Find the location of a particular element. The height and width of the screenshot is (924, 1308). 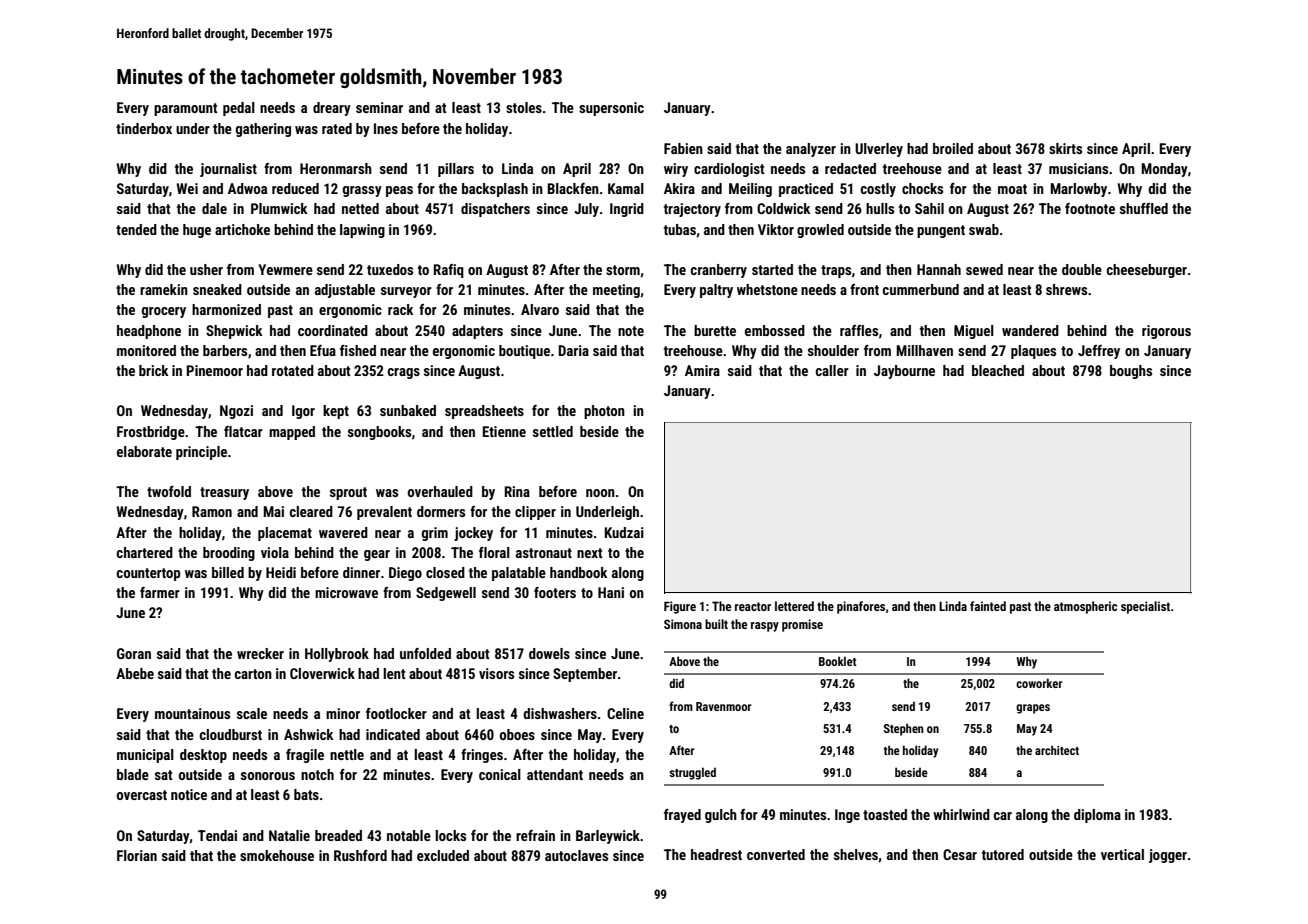

Booklet is located at coordinates (838, 661).
